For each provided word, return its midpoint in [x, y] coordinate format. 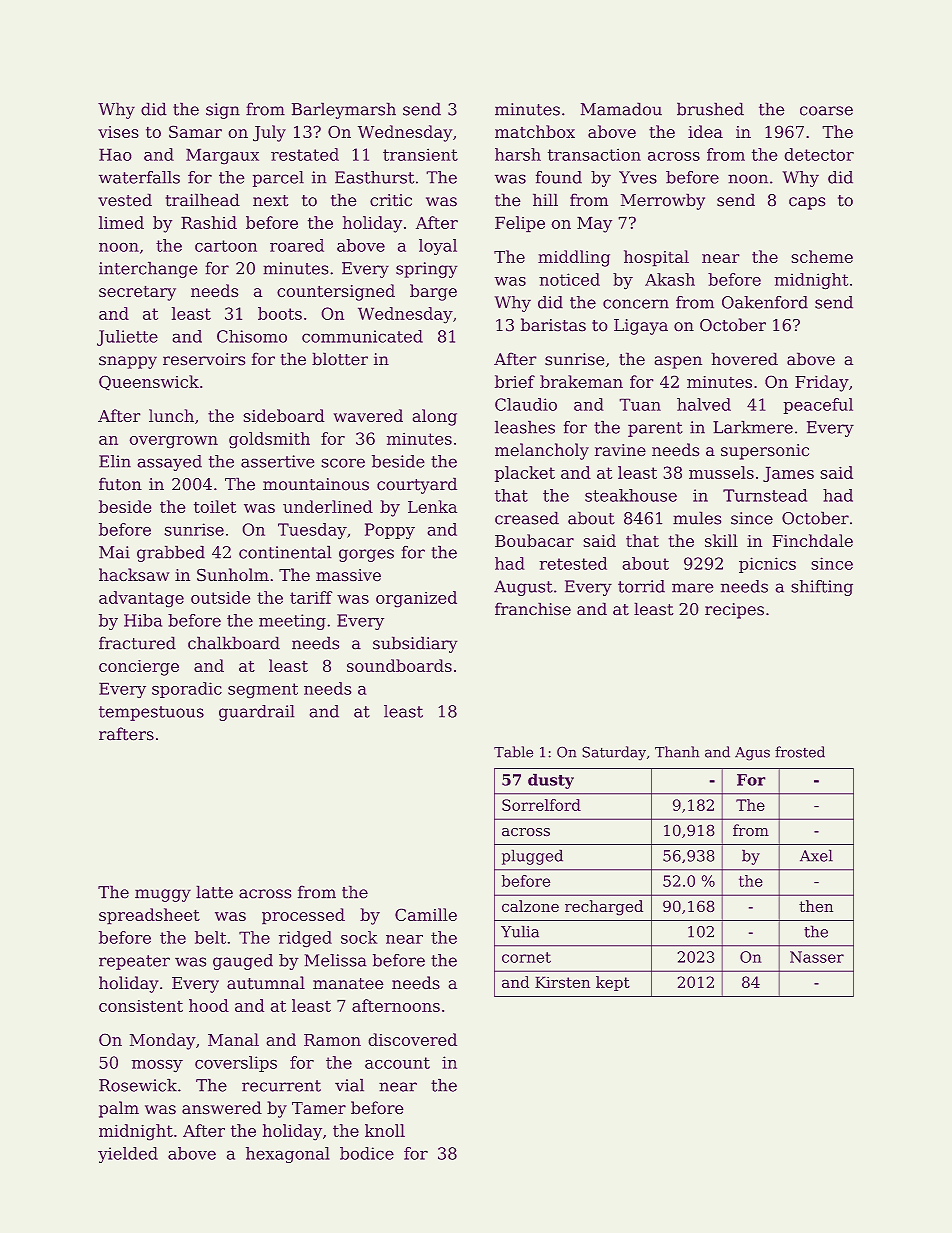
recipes [734, 611]
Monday [163, 1041]
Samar [195, 132]
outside [220, 597]
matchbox [535, 131]
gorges [366, 555]
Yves [638, 177]
